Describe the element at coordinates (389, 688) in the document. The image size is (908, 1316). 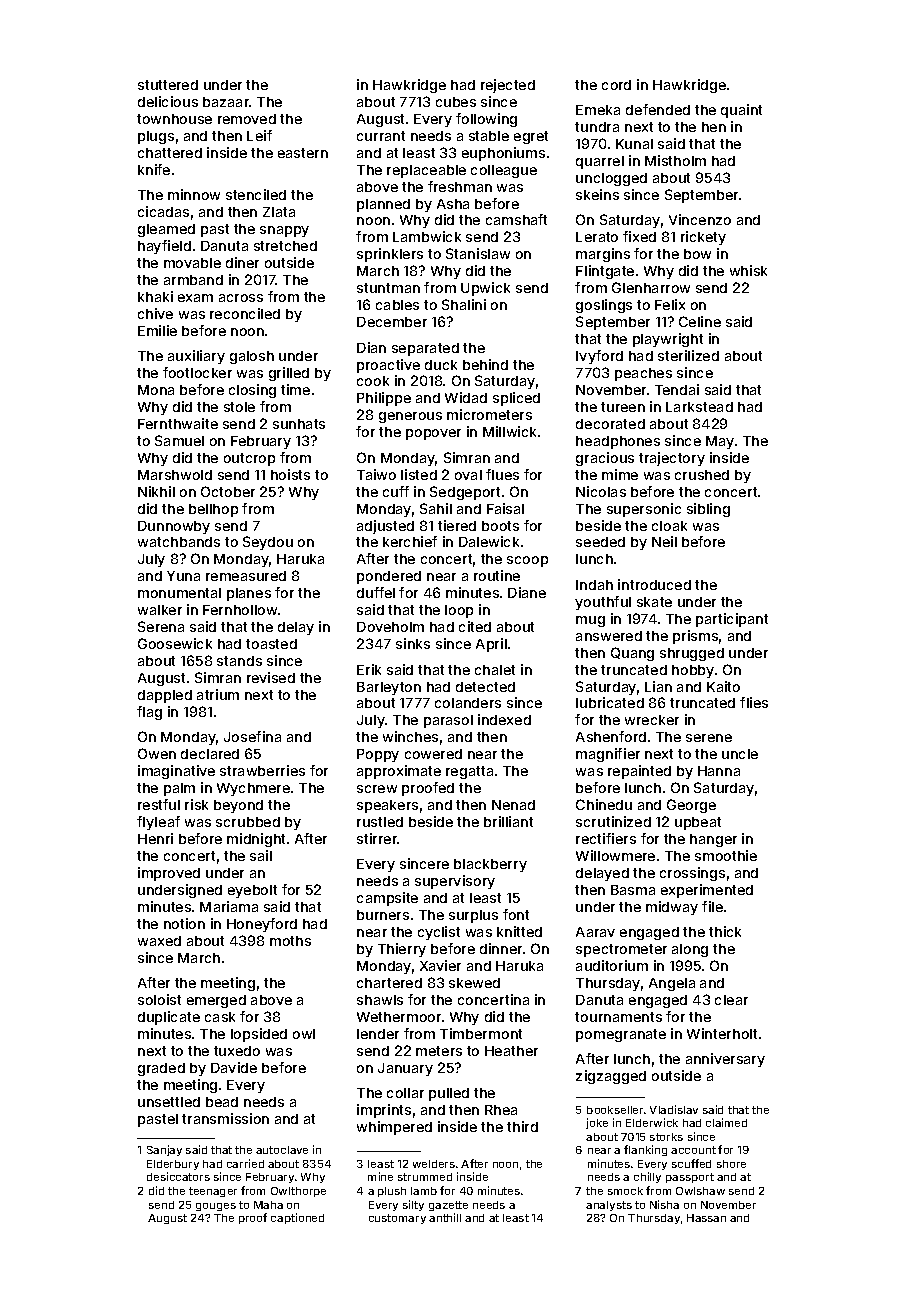
I see `Barleyton` at that location.
